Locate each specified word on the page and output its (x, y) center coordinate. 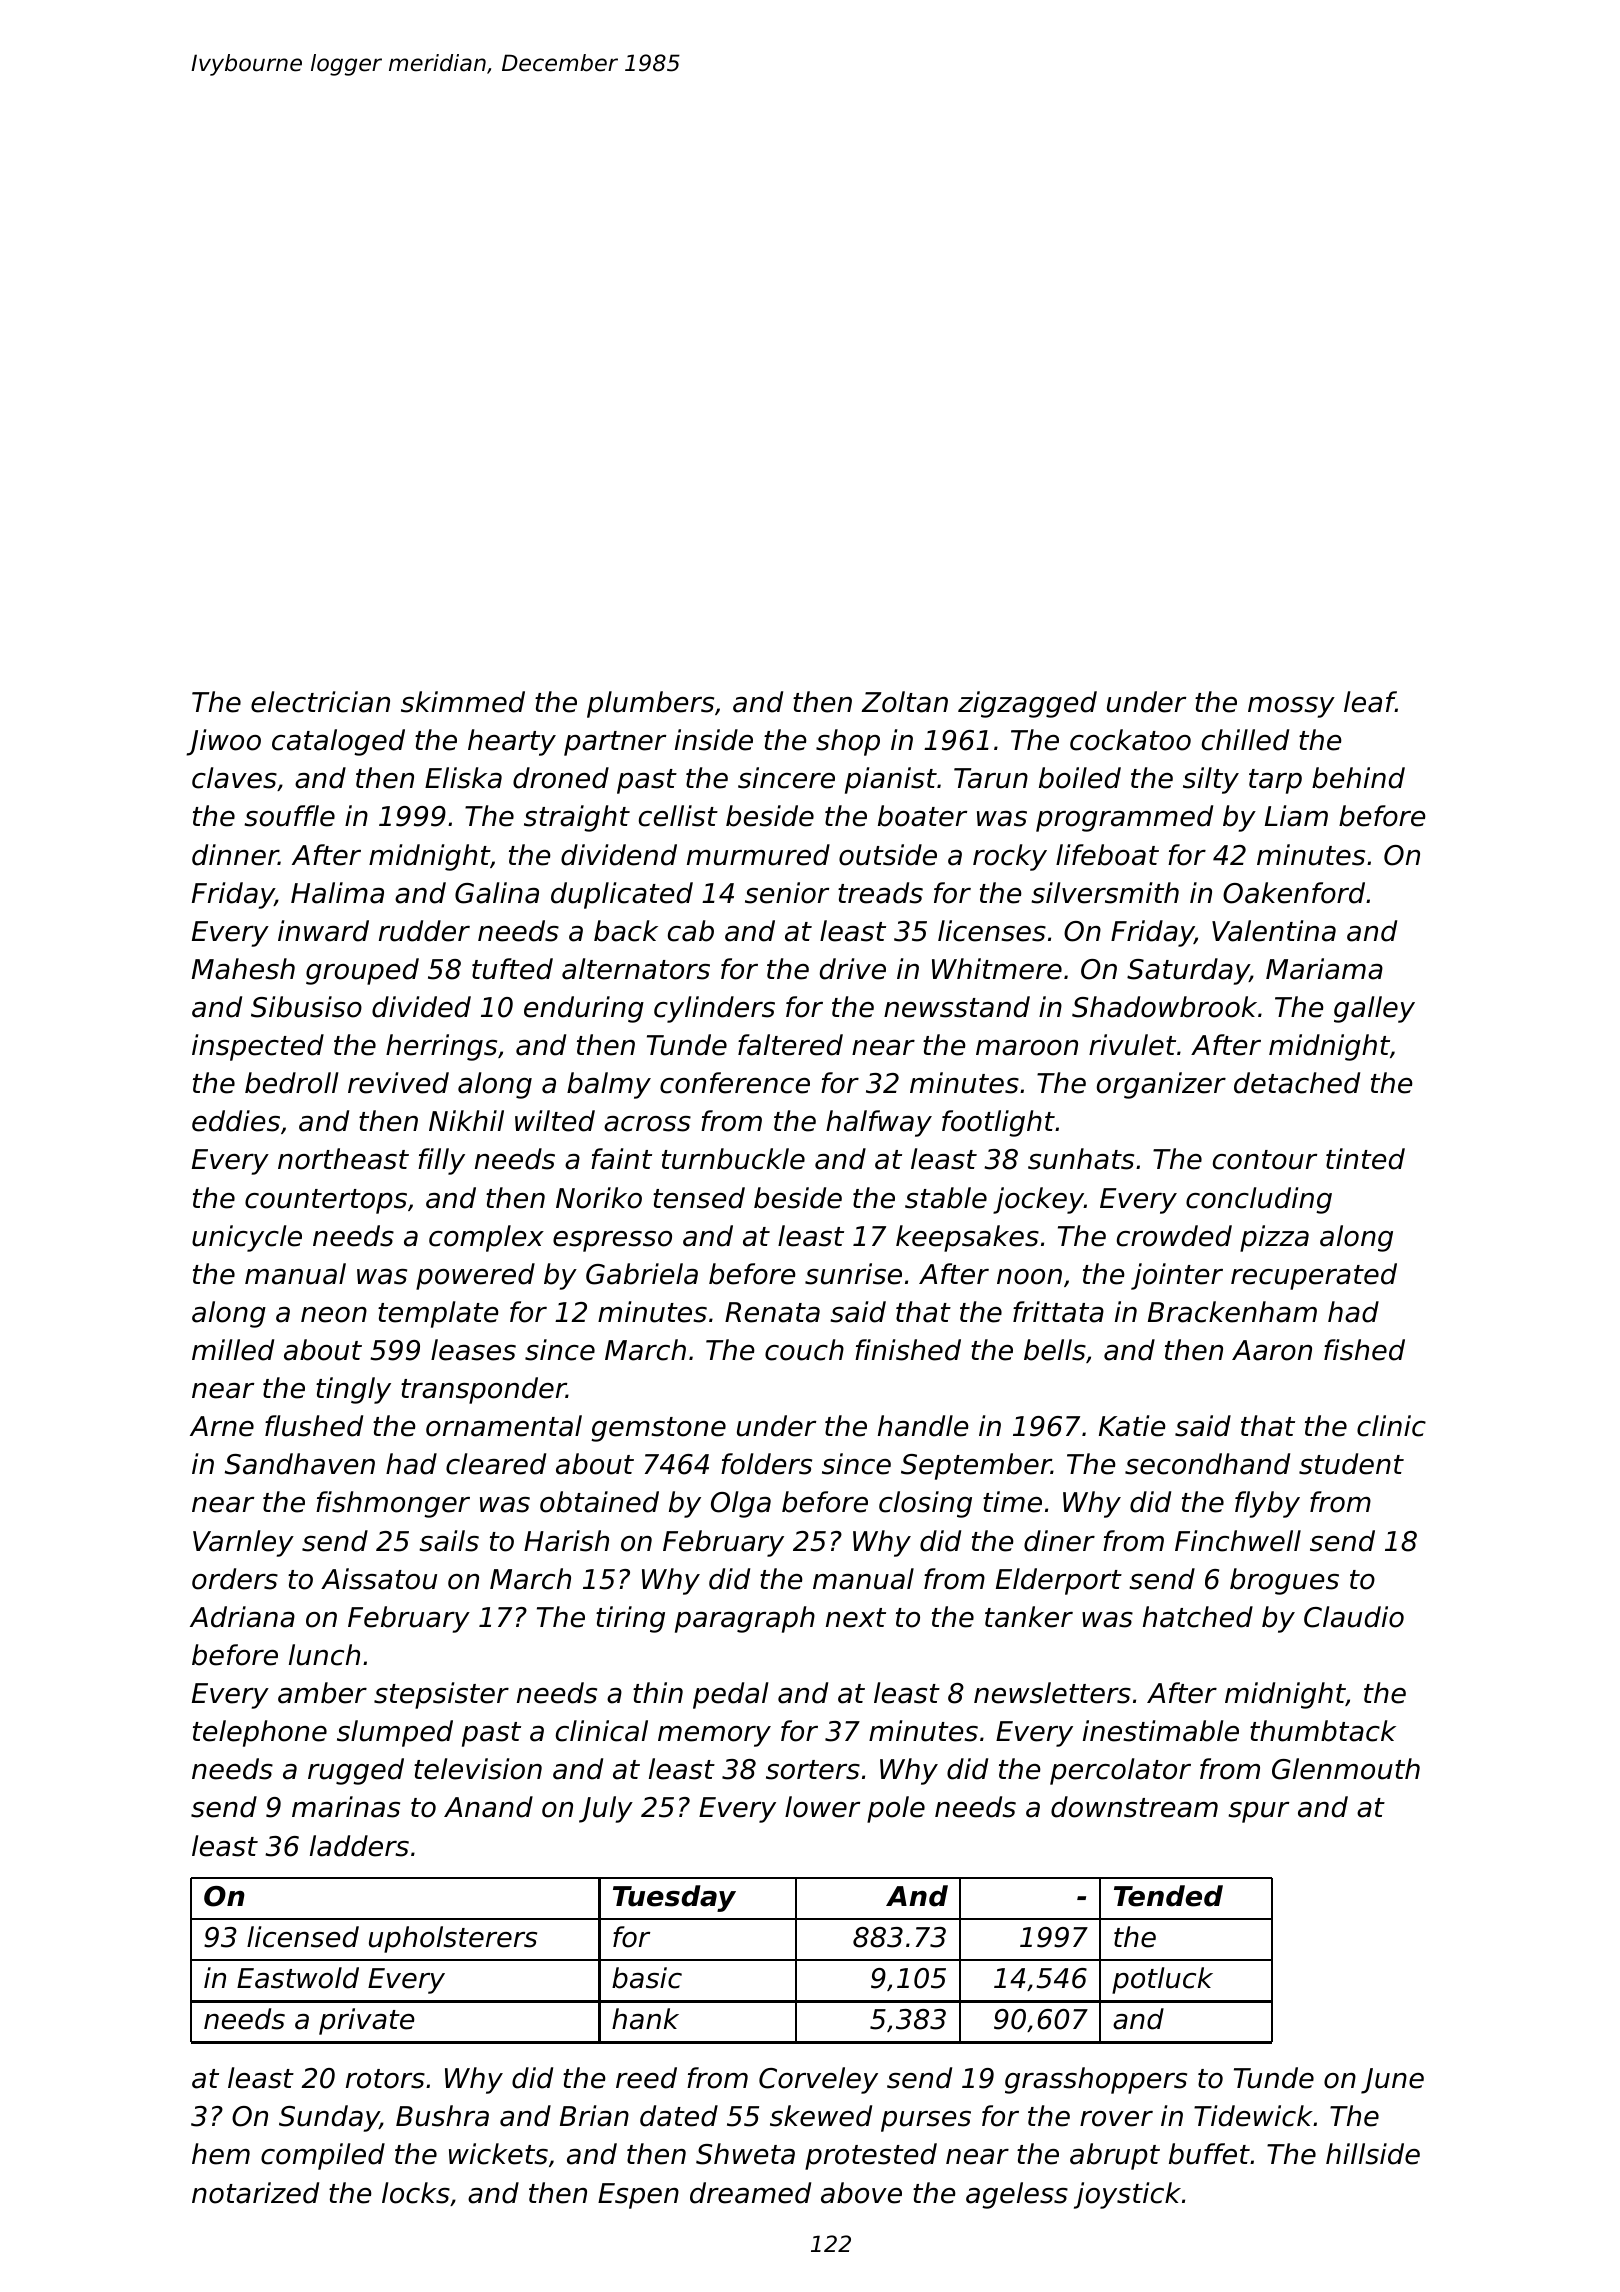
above (861, 2193)
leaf (1370, 702)
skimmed (463, 702)
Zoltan (904, 702)
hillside (1373, 2154)
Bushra (442, 2116)
